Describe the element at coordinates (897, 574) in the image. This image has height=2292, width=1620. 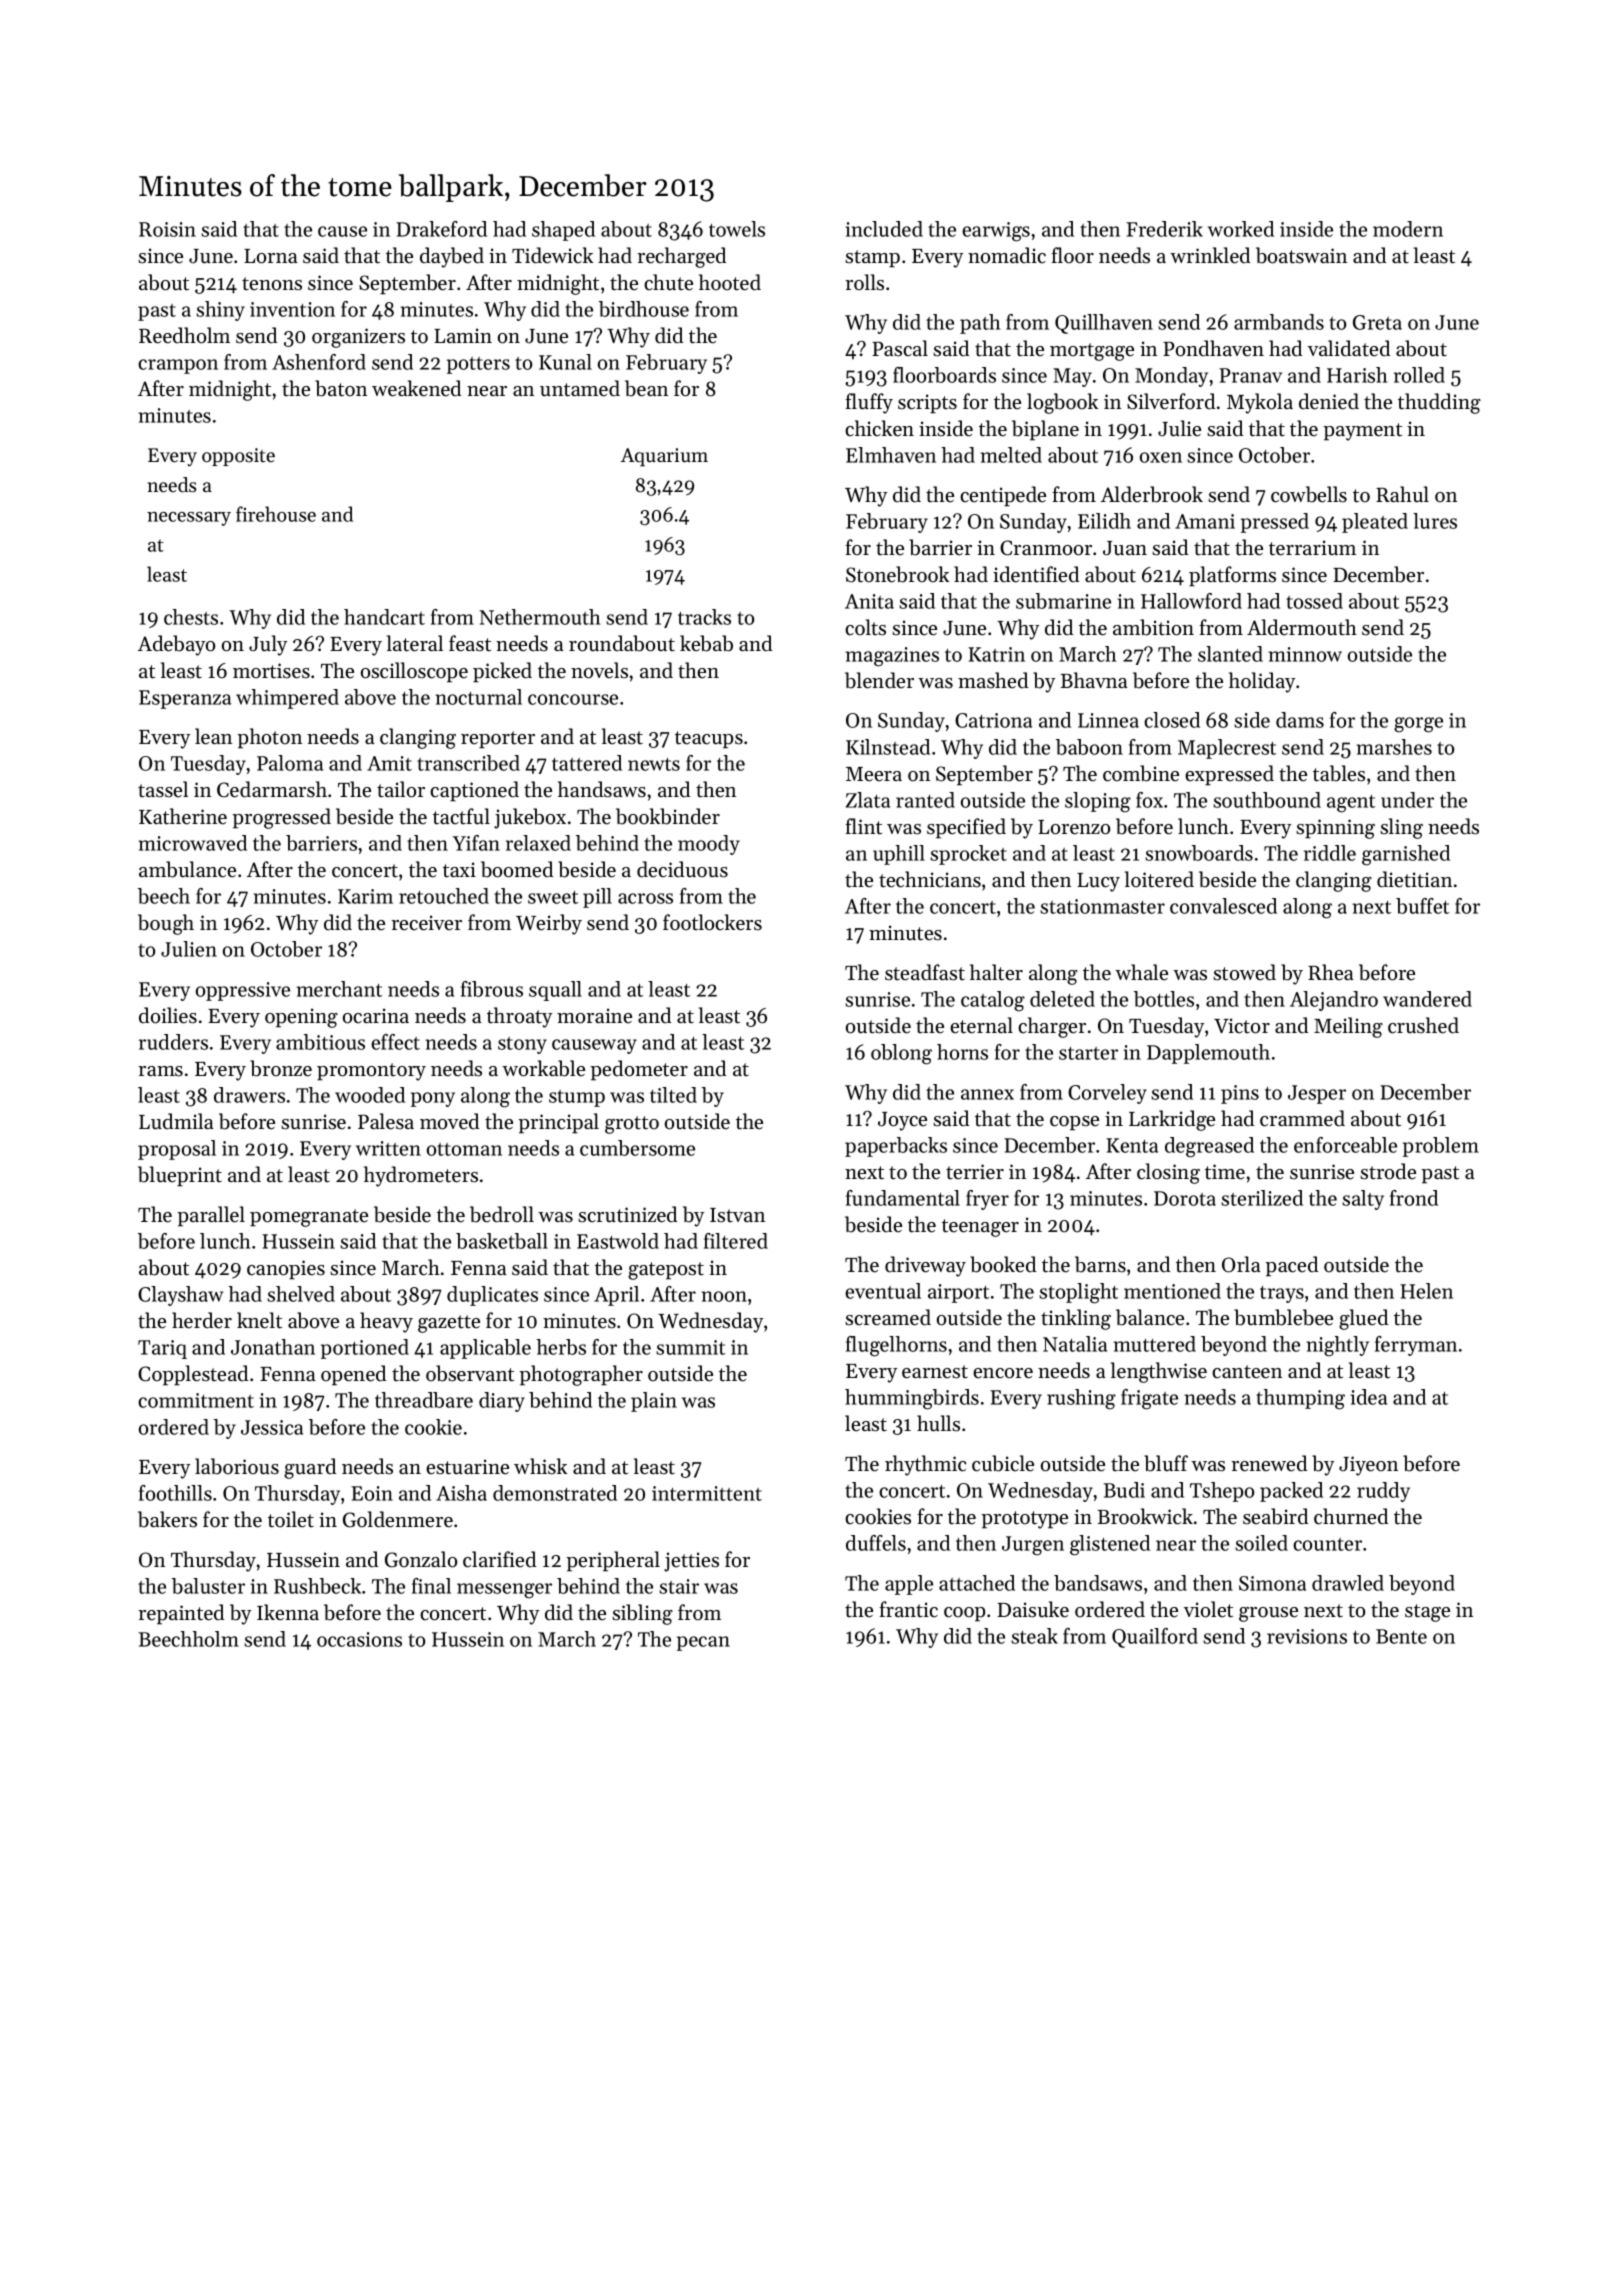
I see `Stonebrook` at that location.
